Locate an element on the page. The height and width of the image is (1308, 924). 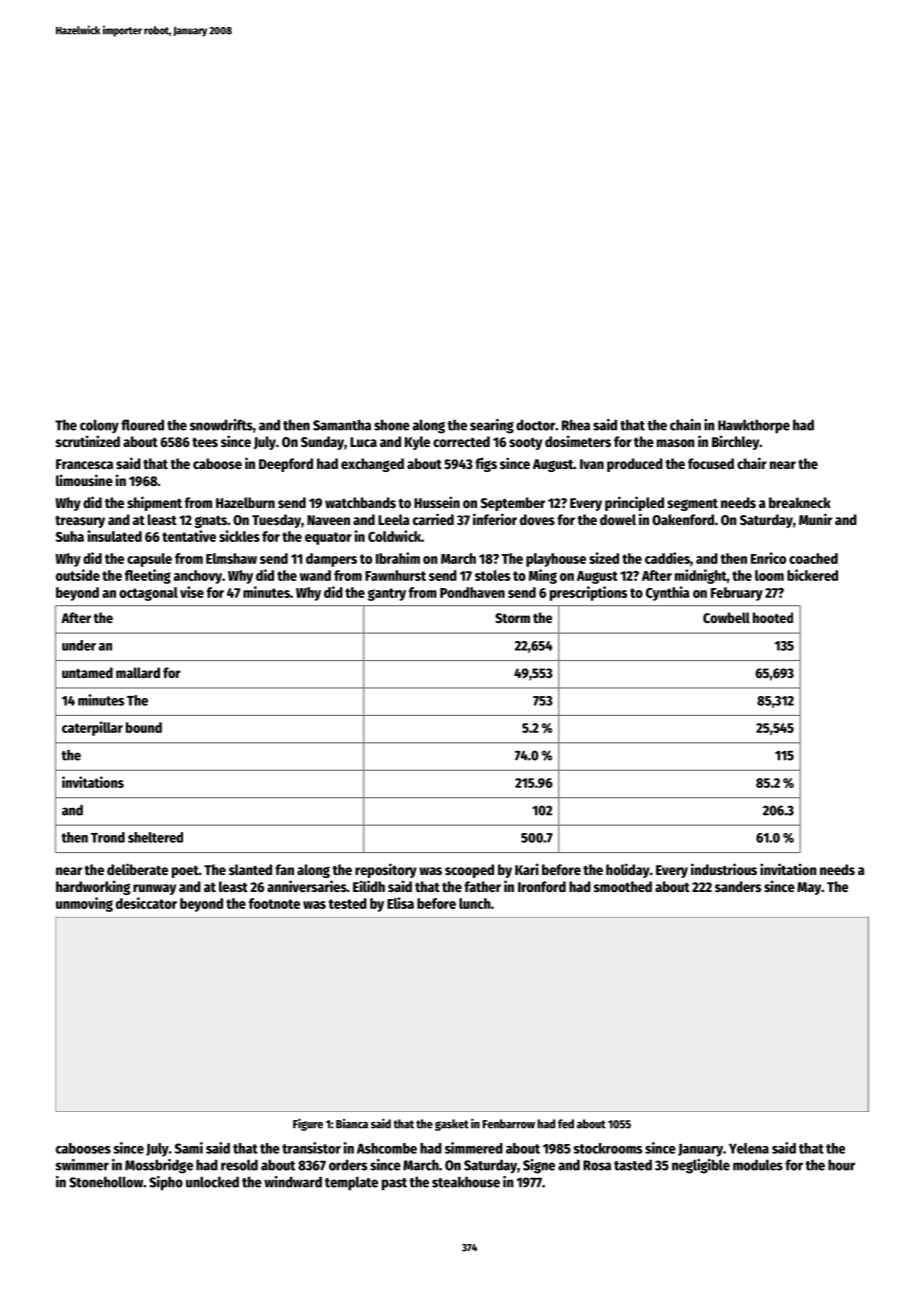
repository is located at coordinates (386, 870).
